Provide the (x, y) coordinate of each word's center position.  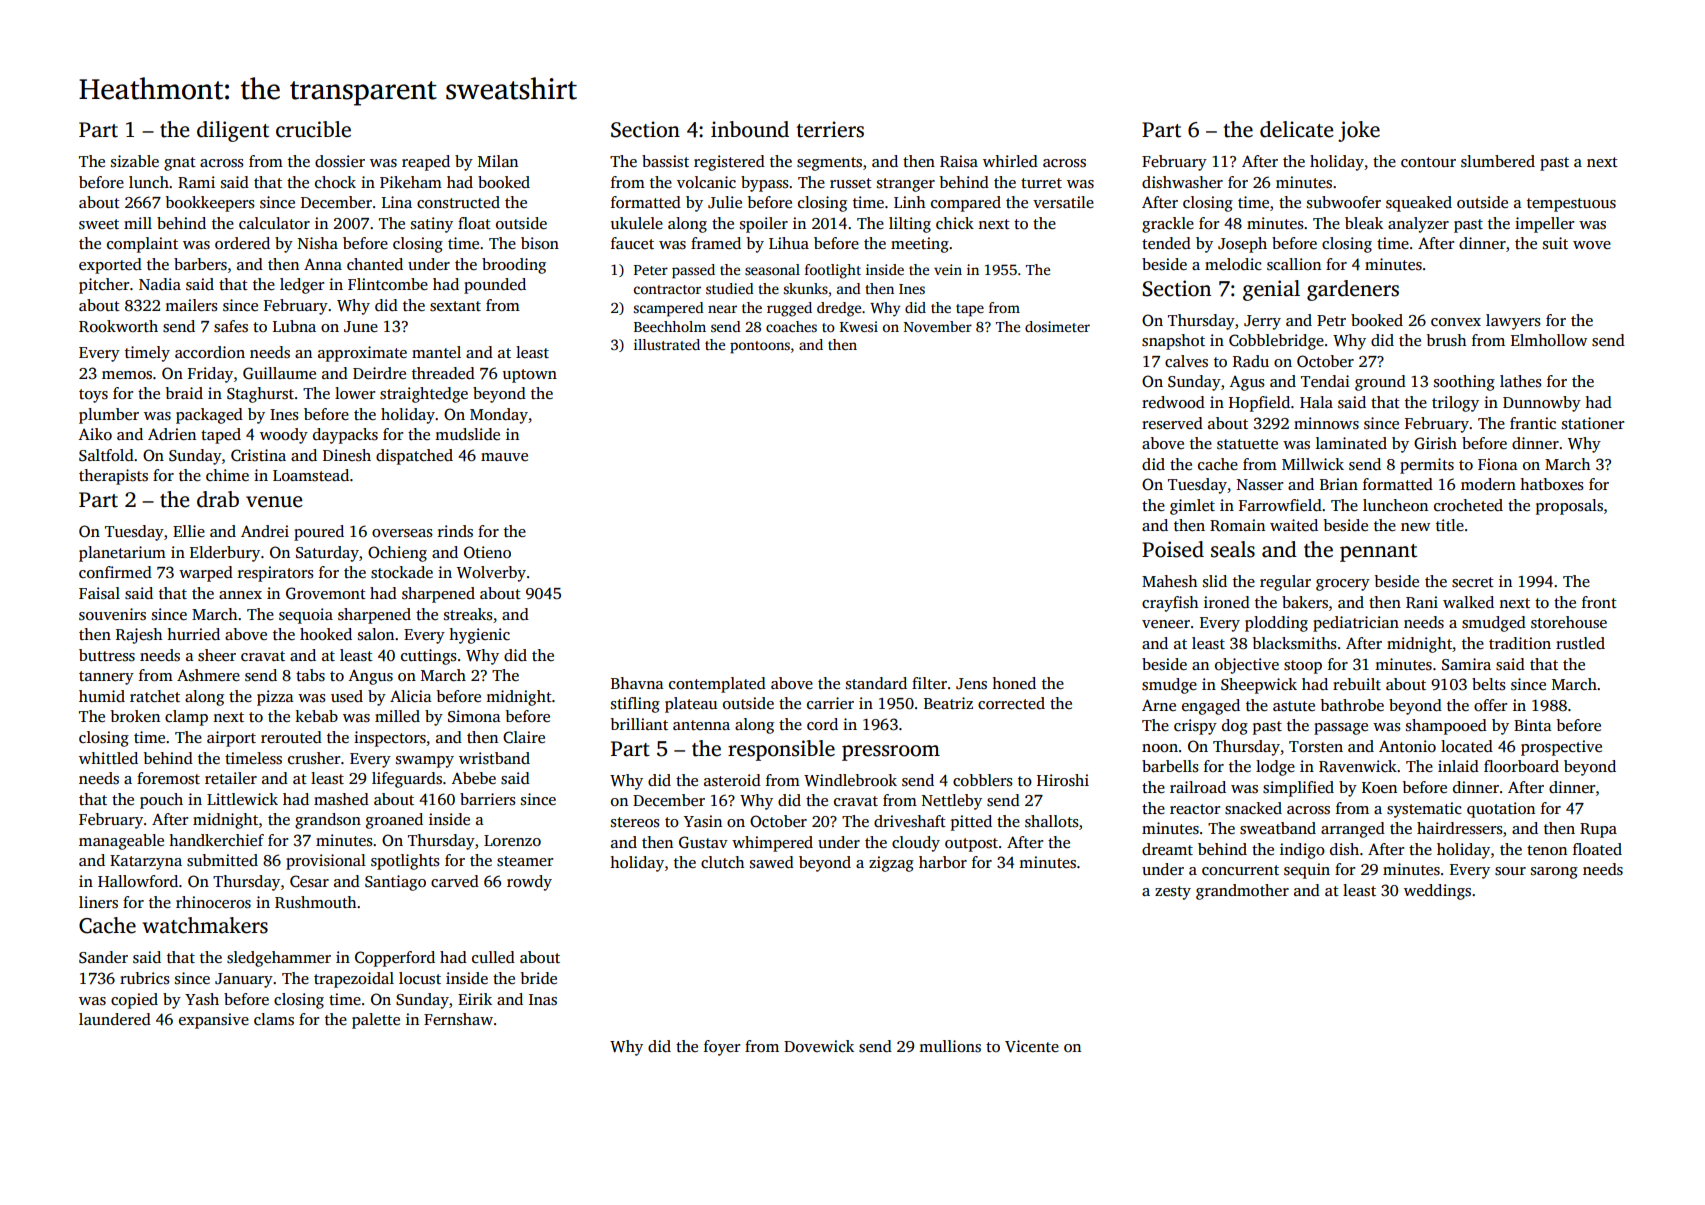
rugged (789, 309)
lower (355, 393)
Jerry (1262, 322)
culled (493, 957)
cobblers (983, 780)
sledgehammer (279, 959)
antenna (701, 725)
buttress (107, 655)
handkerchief (216, 840)
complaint (142, 245)
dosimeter (1057, 326)
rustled (1580, 643)
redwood (1173, 402)
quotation (1501, 810)
